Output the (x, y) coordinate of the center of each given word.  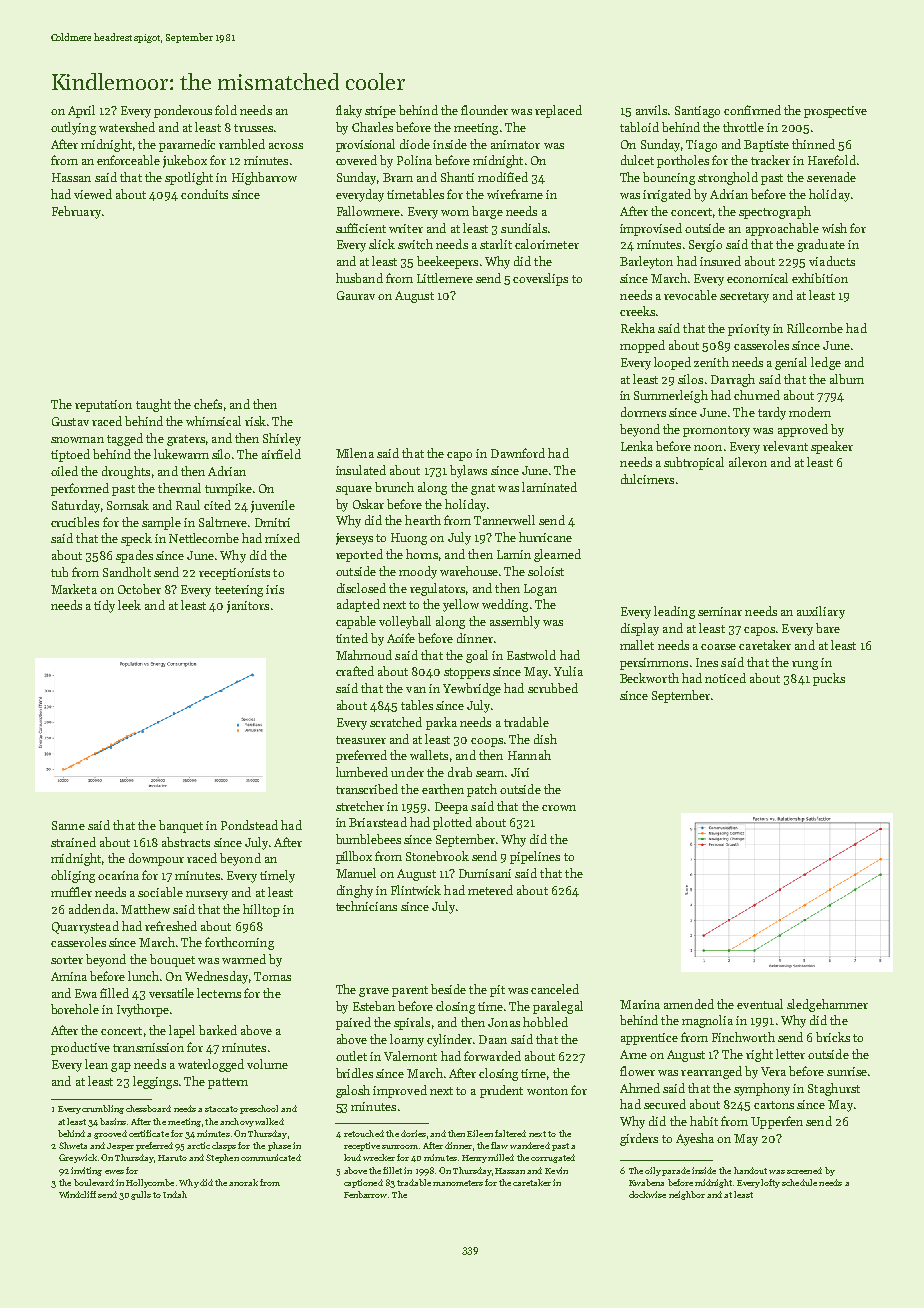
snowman (77, 440)
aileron (748, 462)
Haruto (172, 1158)
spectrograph (775, 212)
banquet (181, 826)
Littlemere (445, 278)
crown (559, 808)
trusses (253, 128)
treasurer (361, 740)
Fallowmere (368, 211)
